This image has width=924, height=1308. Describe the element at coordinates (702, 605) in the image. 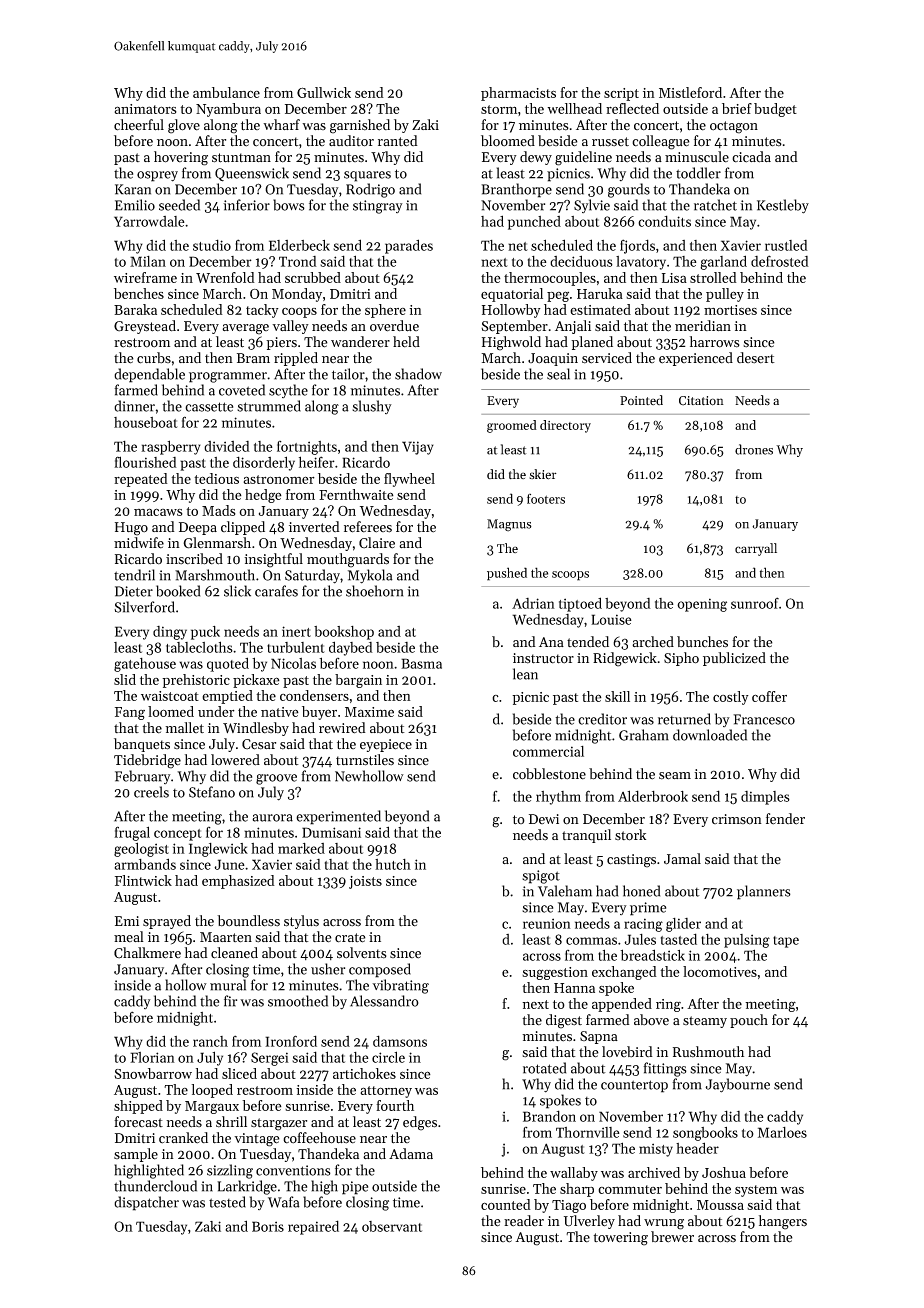

I see `opening` at that location.
